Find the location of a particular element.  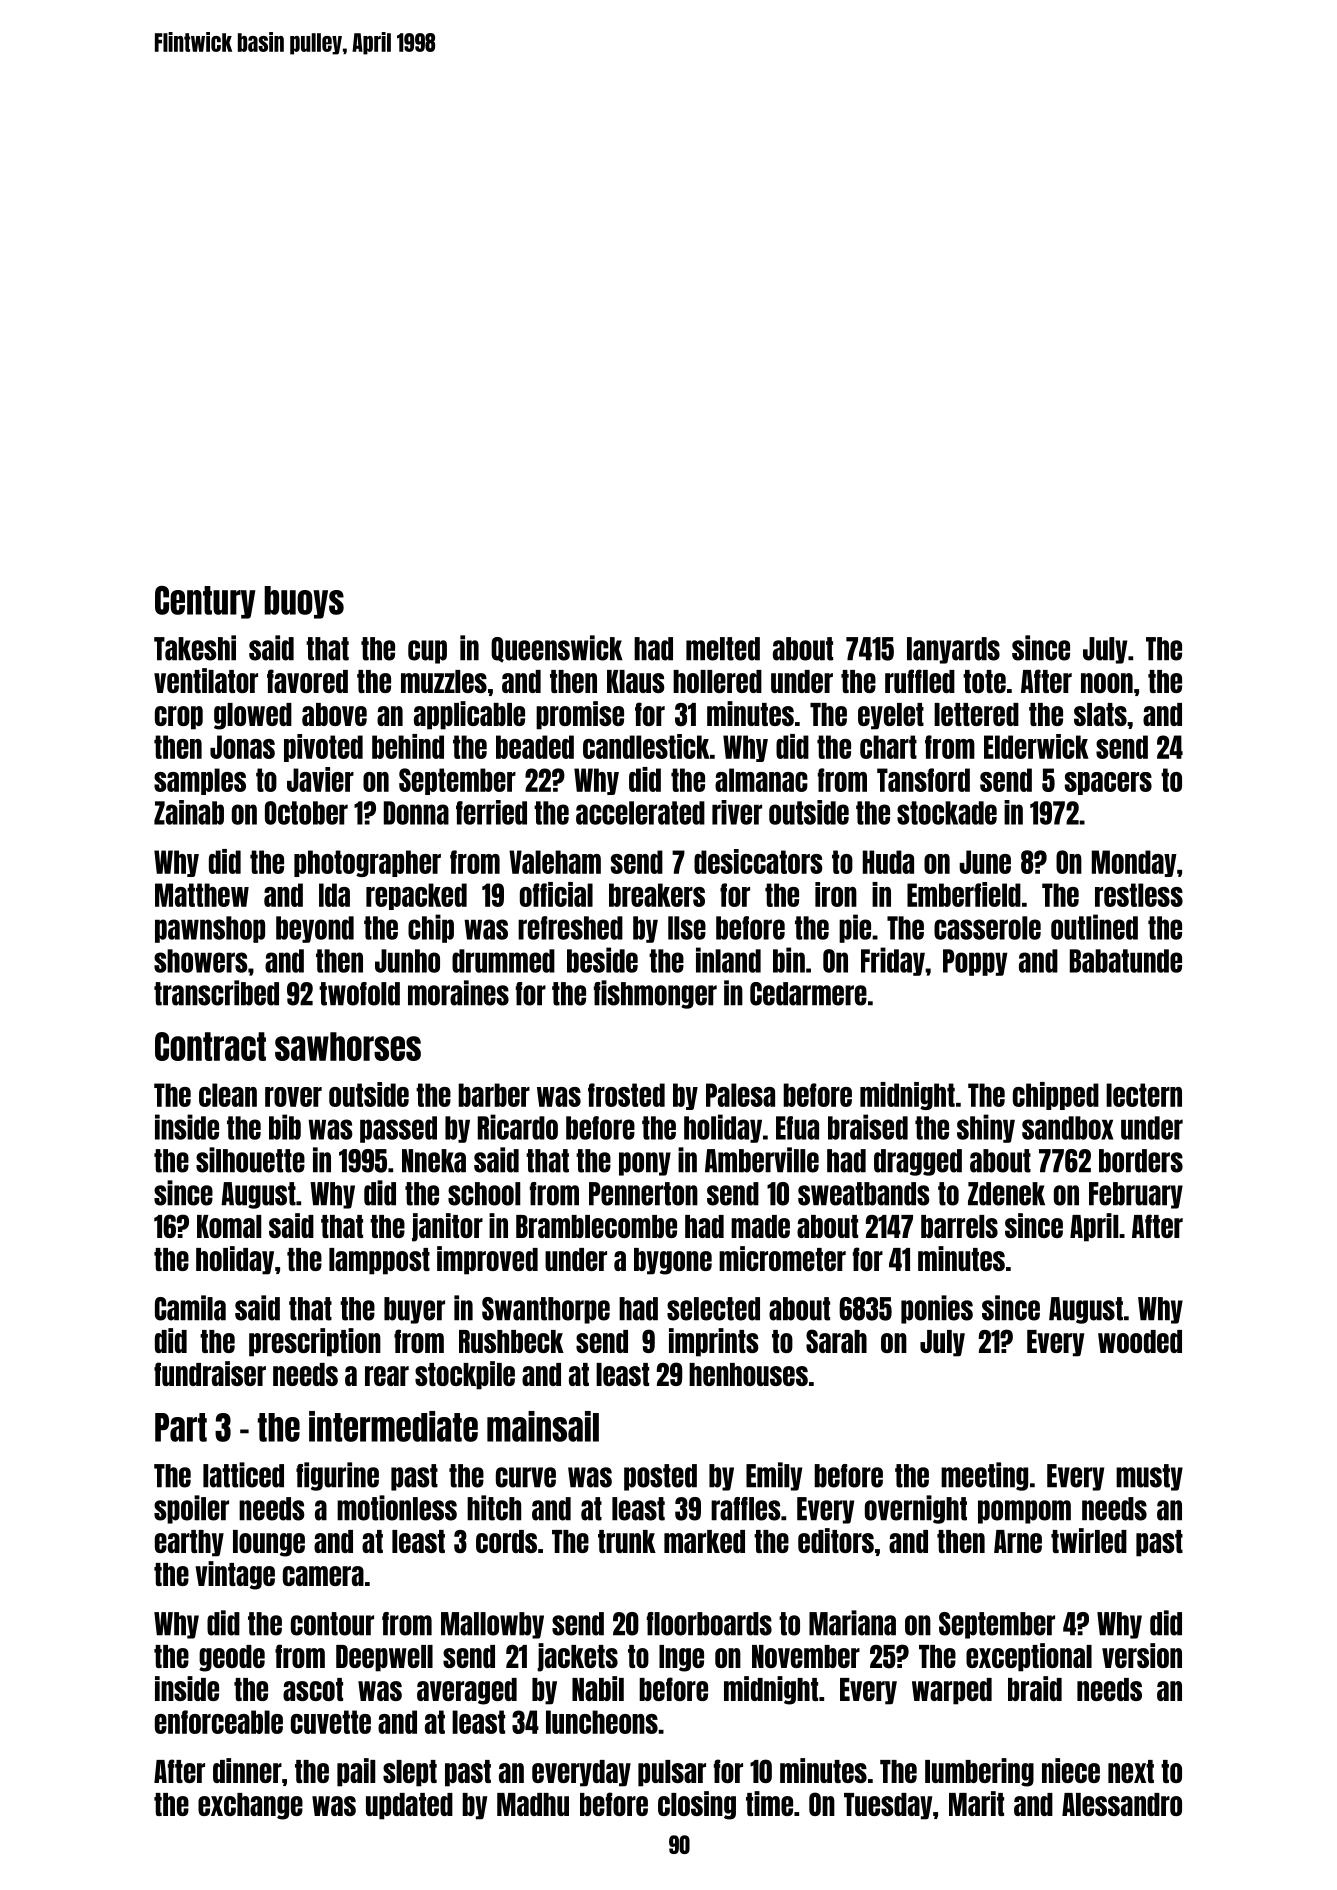

borders is located at coordinates (1141, 1161).
